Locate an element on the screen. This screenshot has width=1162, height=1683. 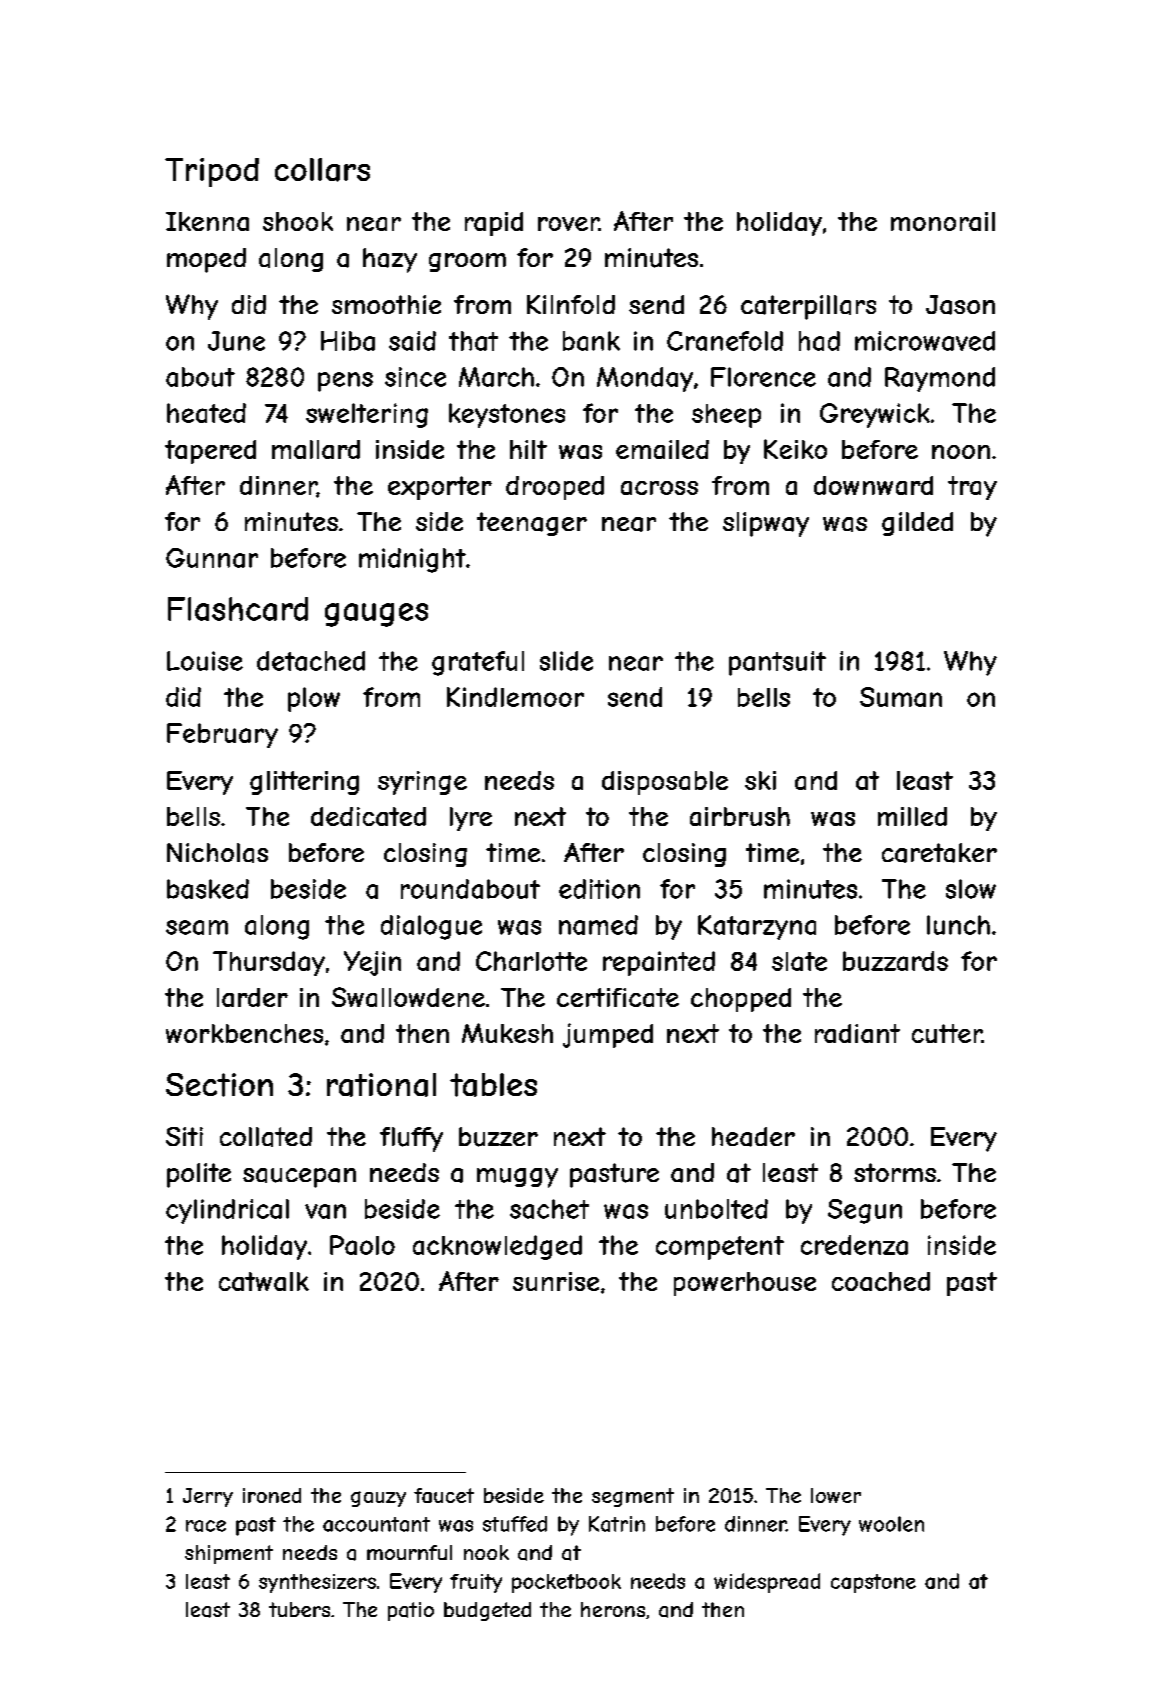
gauzy is located at coordinates (378, 1499).
